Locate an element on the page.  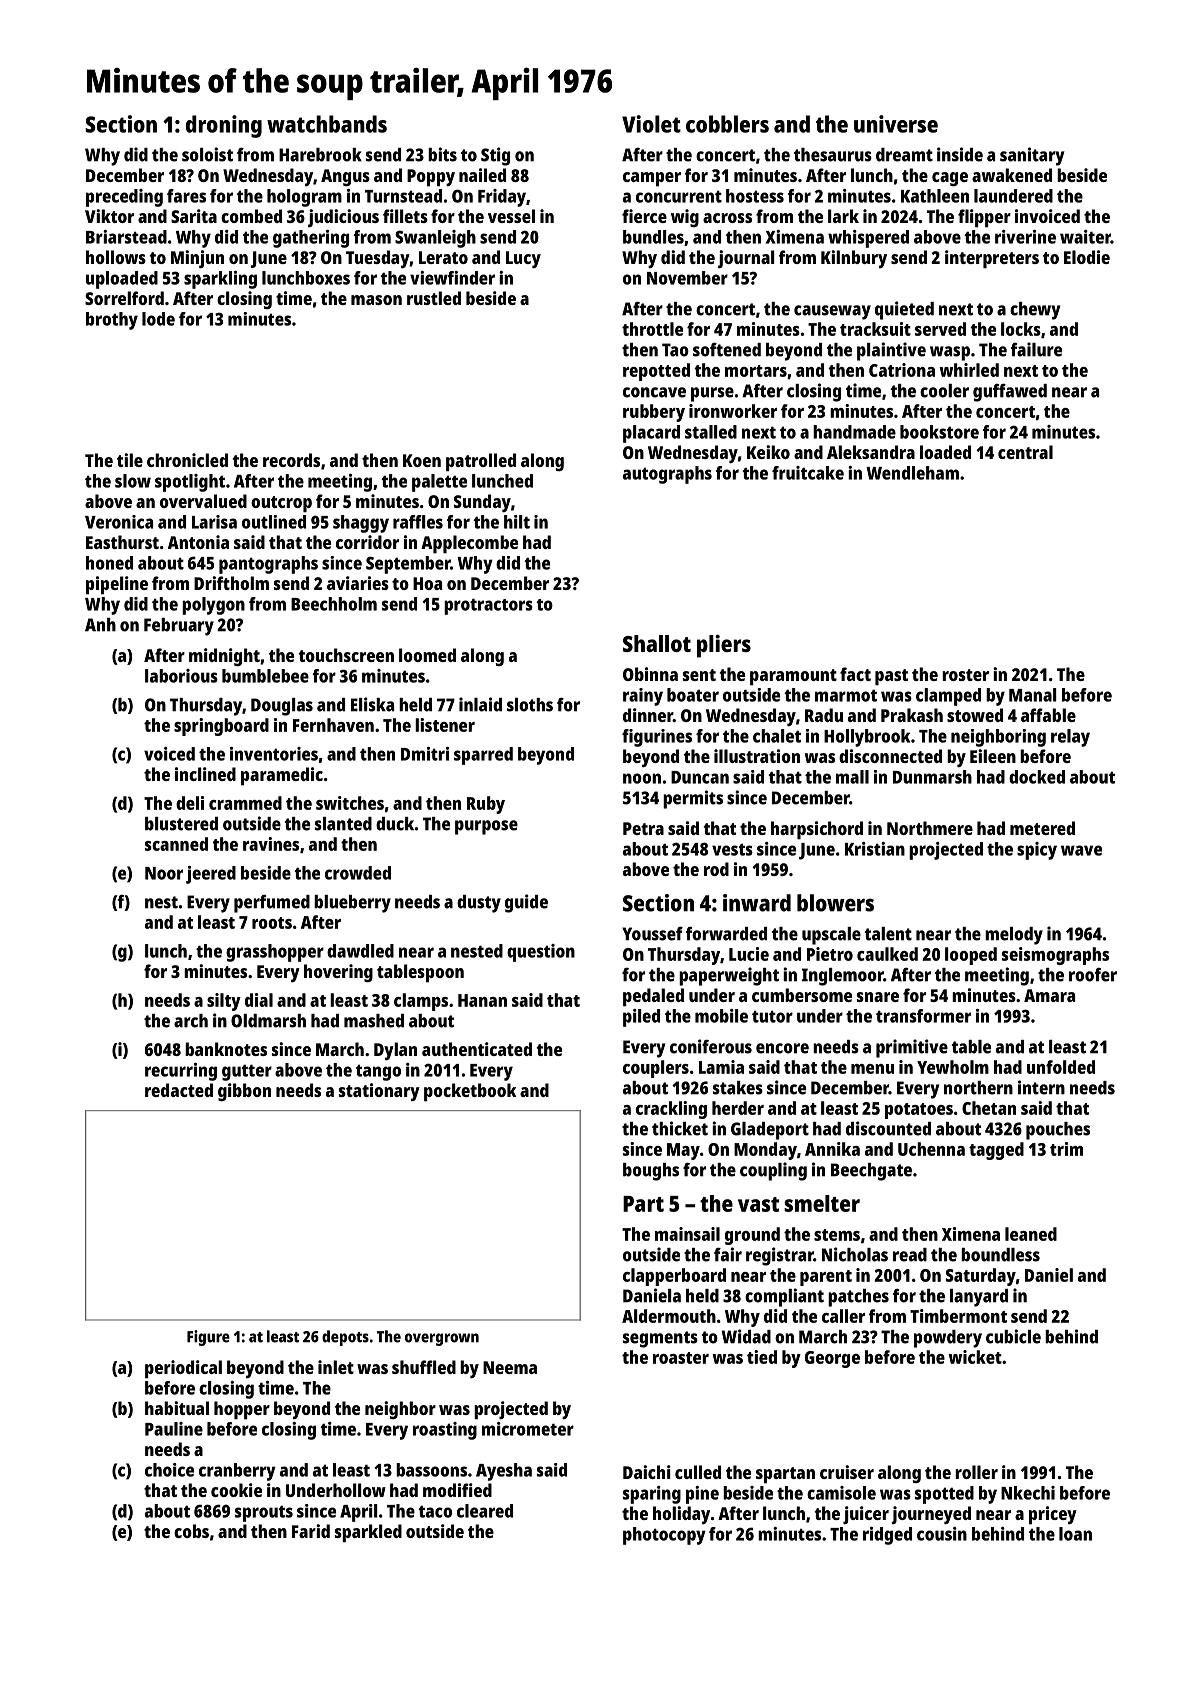
cubicle is located at coordinates (1013, 1336).
